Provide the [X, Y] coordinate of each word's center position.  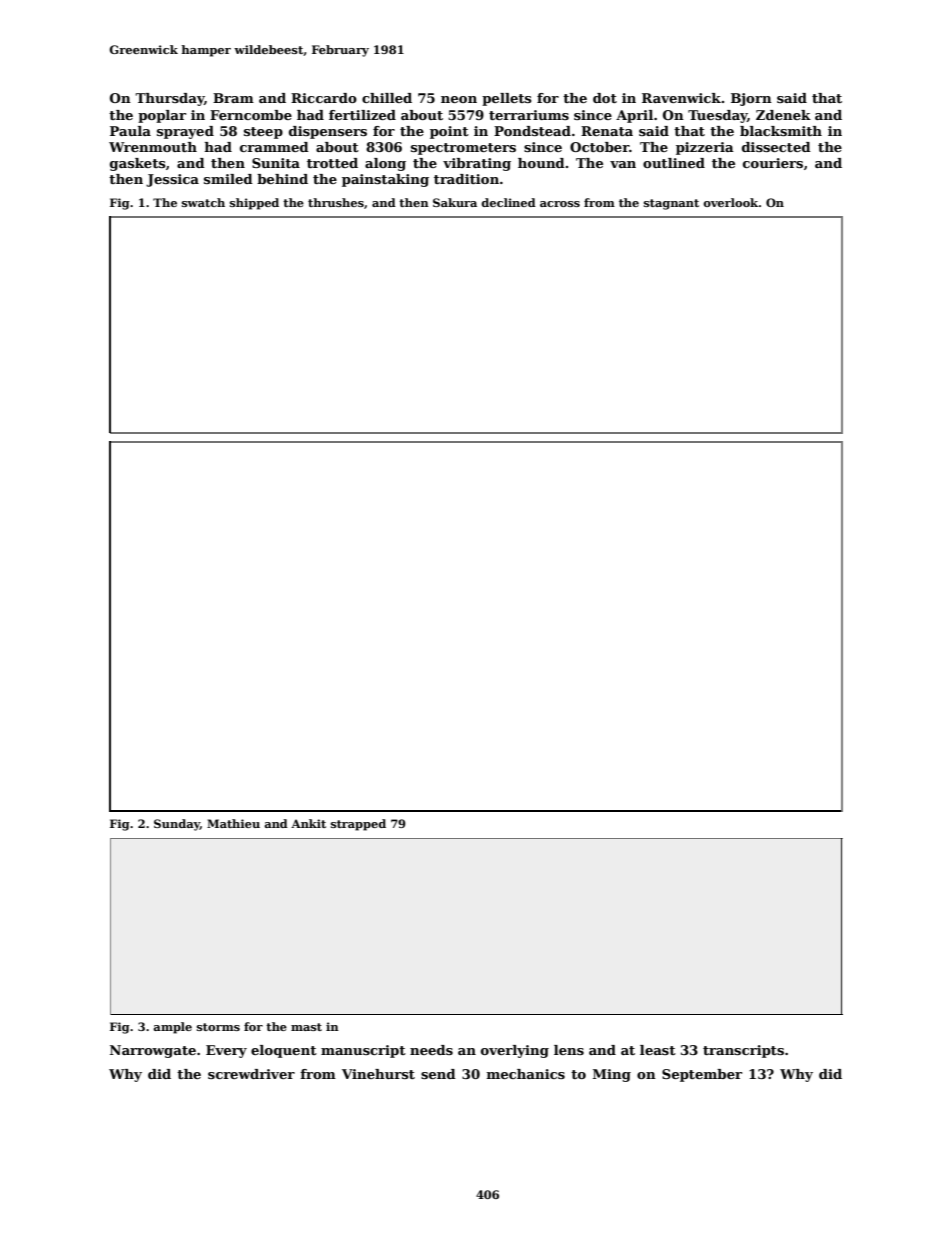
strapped [358, 825]
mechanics [526, 1074]
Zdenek [783, 115]
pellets [507, 99]
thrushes [336, 202]
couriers [773, 163]
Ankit [308, 823]
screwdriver [251, 1074]
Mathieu [233, 823]
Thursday [169, 99]
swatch [203, 202]
